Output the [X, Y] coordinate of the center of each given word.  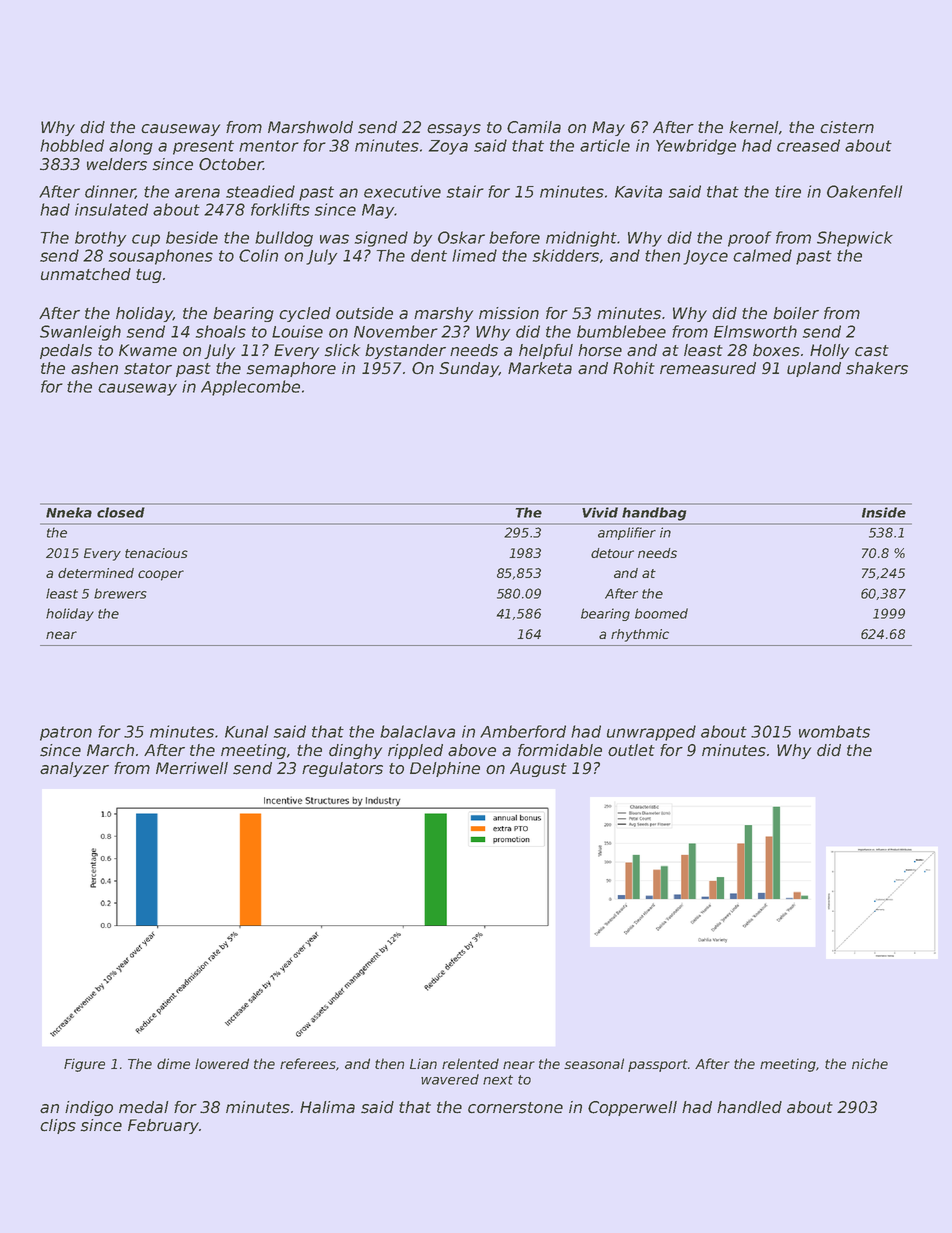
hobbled [72, 145]
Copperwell [632, 1108]
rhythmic [640, 635]
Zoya [448, 147]
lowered [222, 1063]
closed [121, 512]
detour [612, 553]
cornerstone [515, 1108]
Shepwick [855, 239]
